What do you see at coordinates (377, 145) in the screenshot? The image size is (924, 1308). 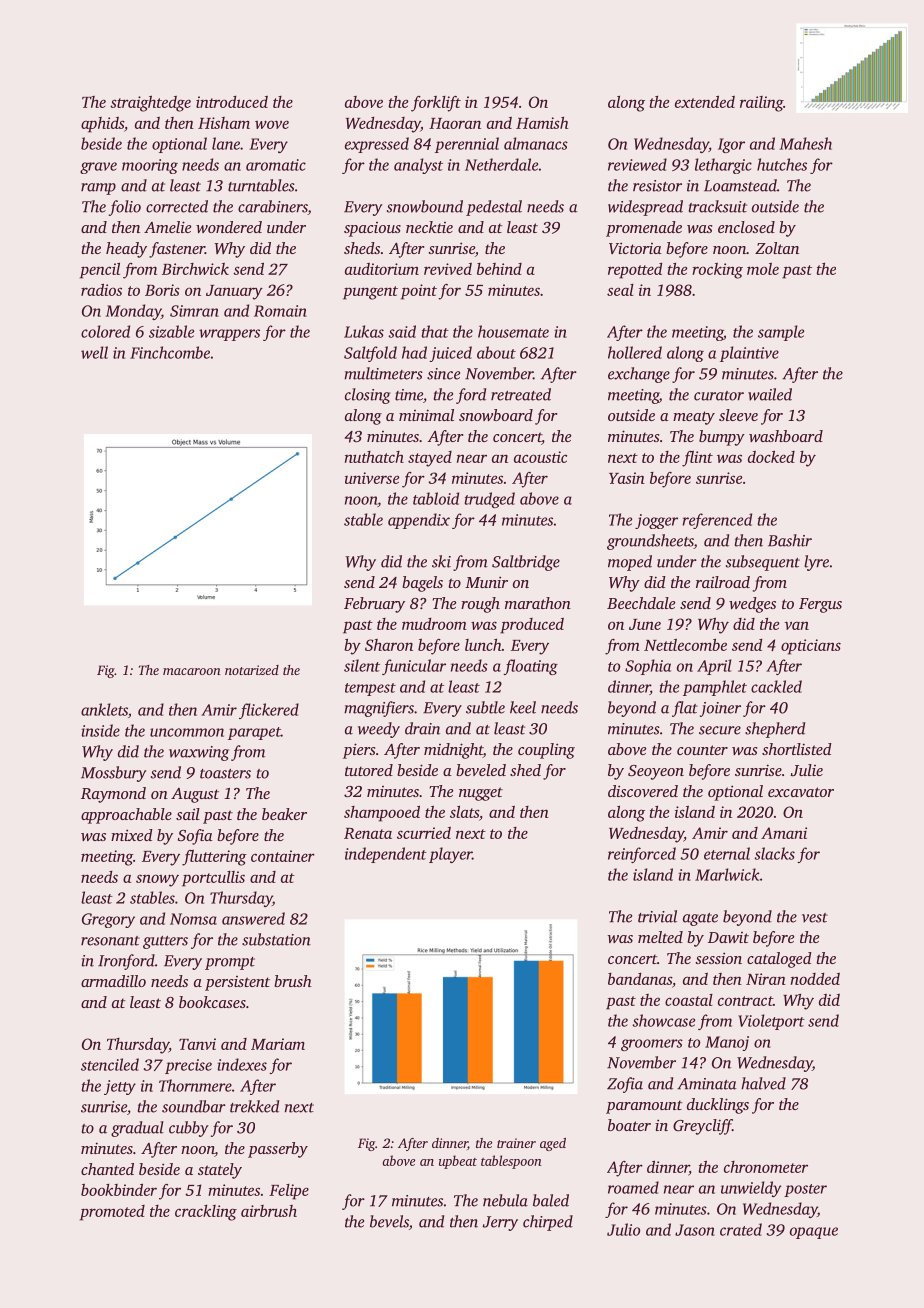 I see `expressed` at bounding box center [377, 145].
